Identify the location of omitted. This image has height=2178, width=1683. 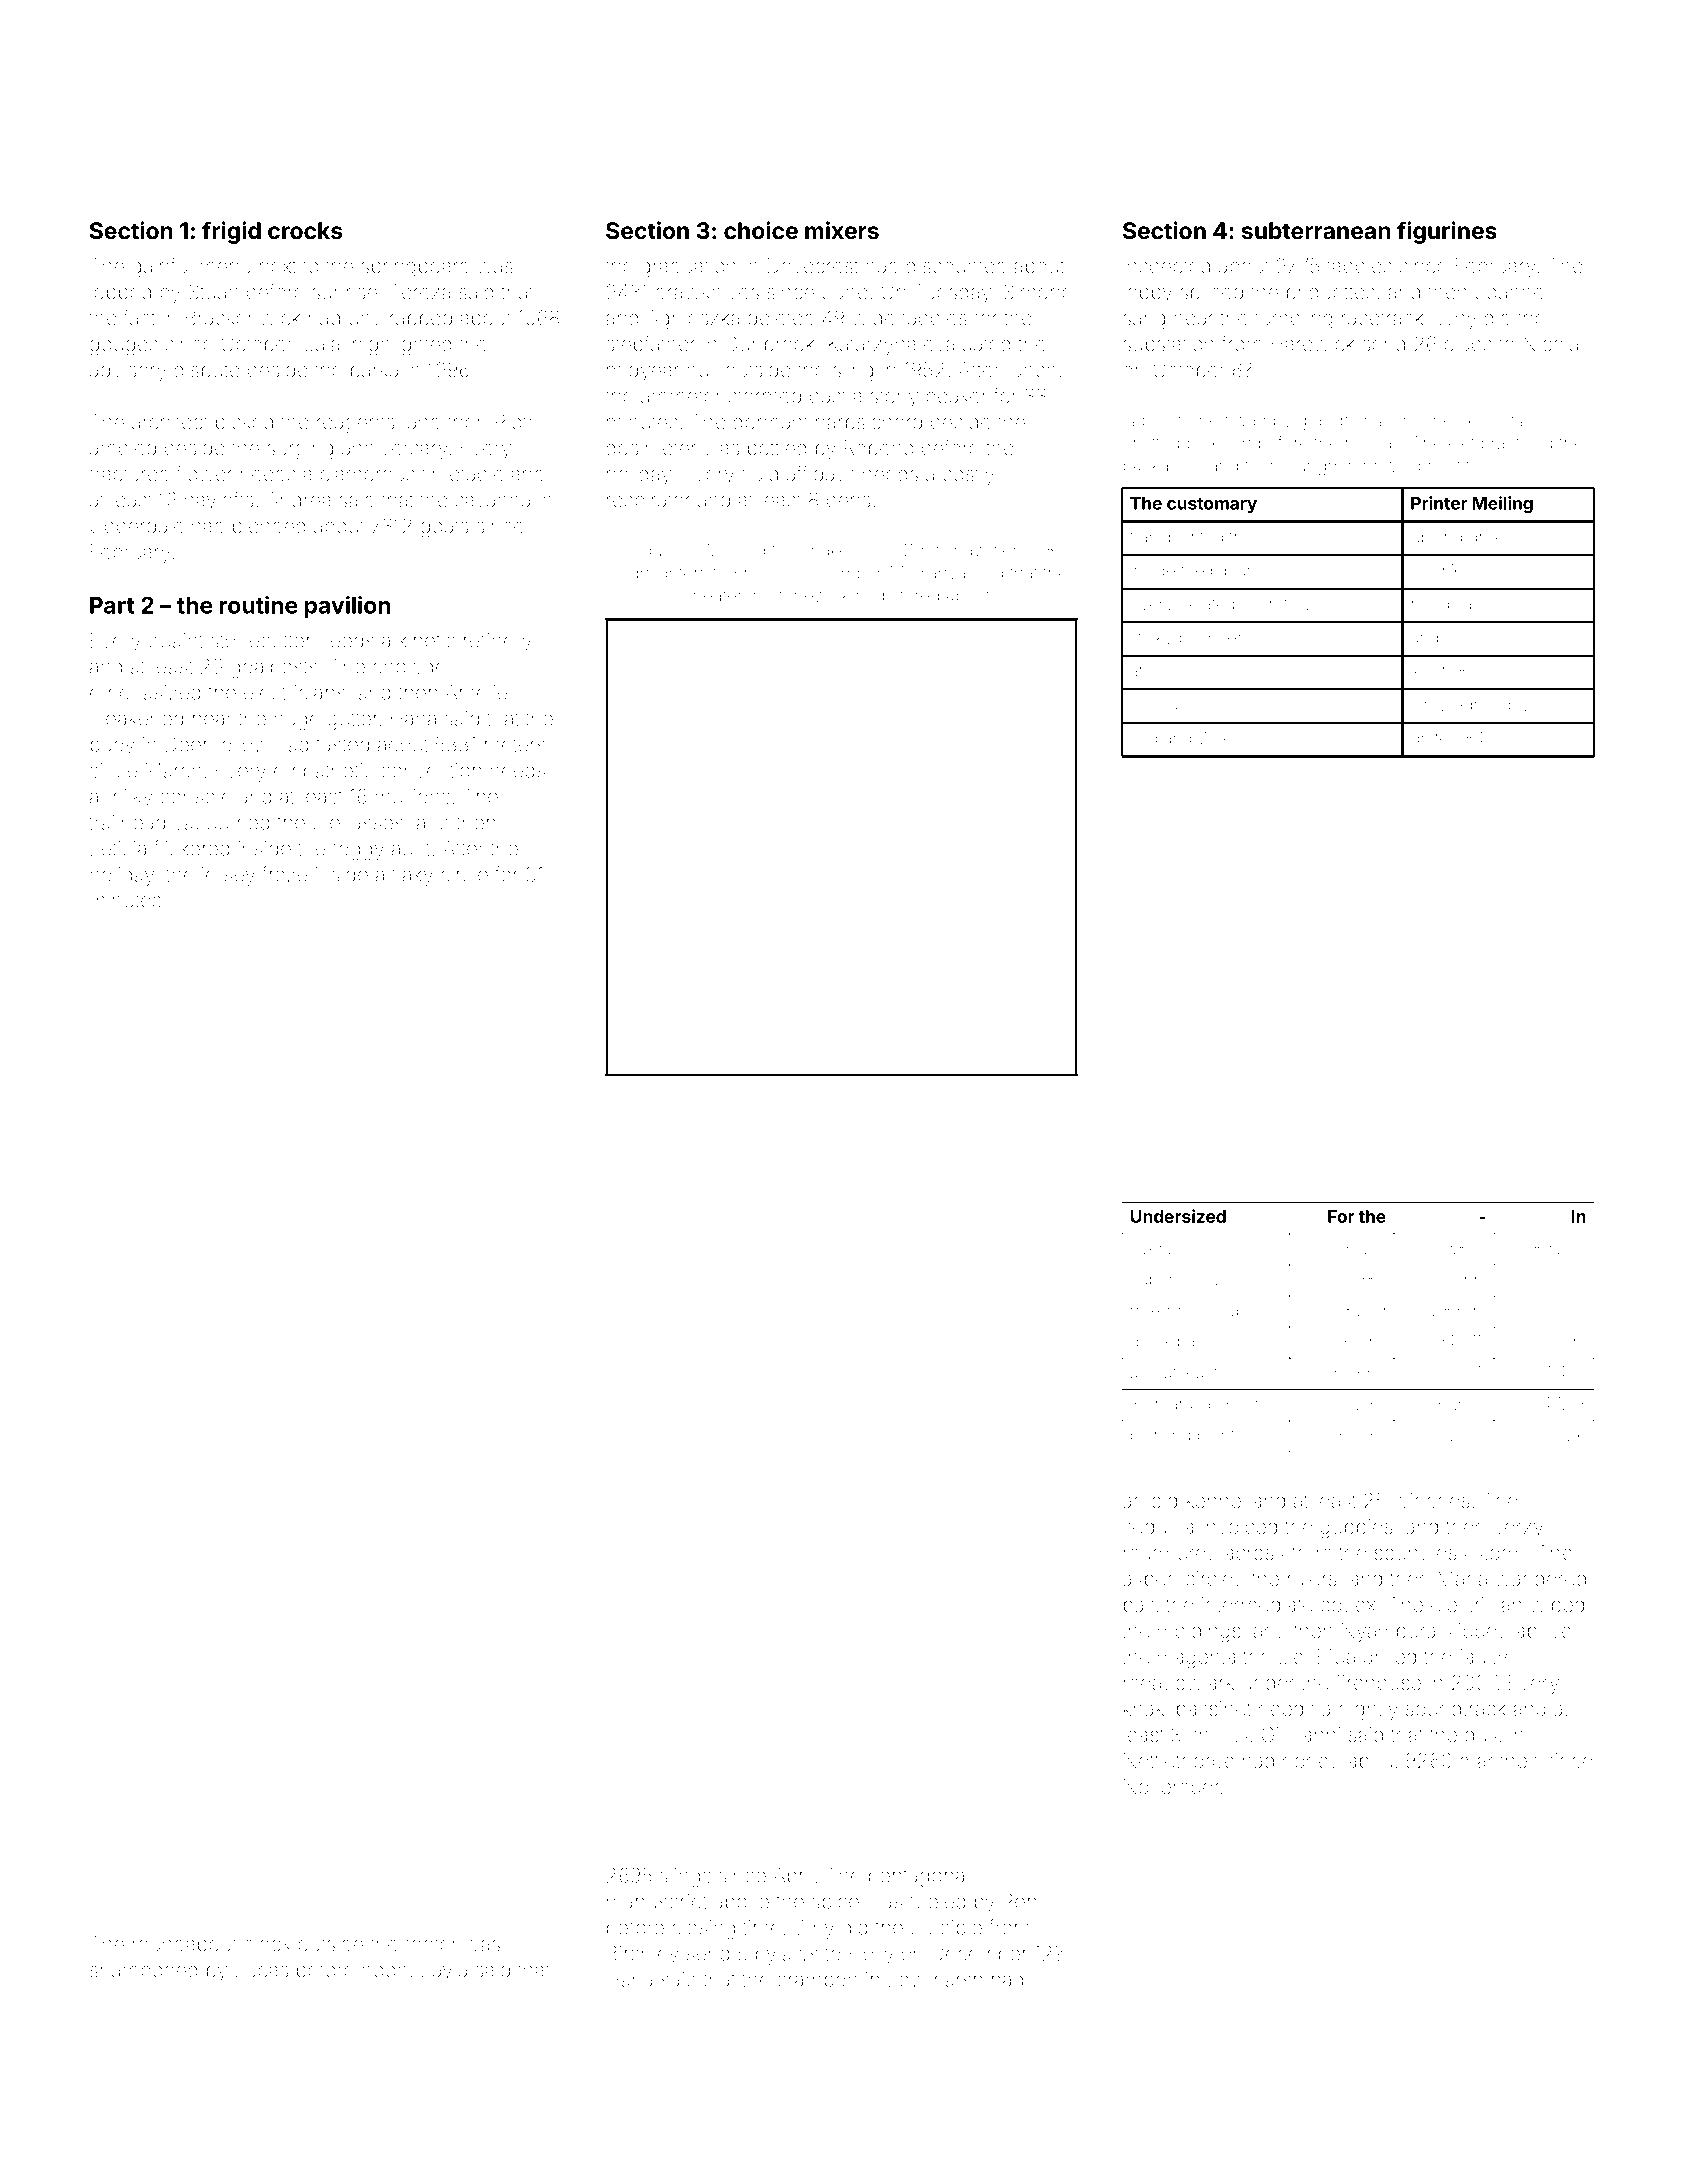
(1151, 443).
